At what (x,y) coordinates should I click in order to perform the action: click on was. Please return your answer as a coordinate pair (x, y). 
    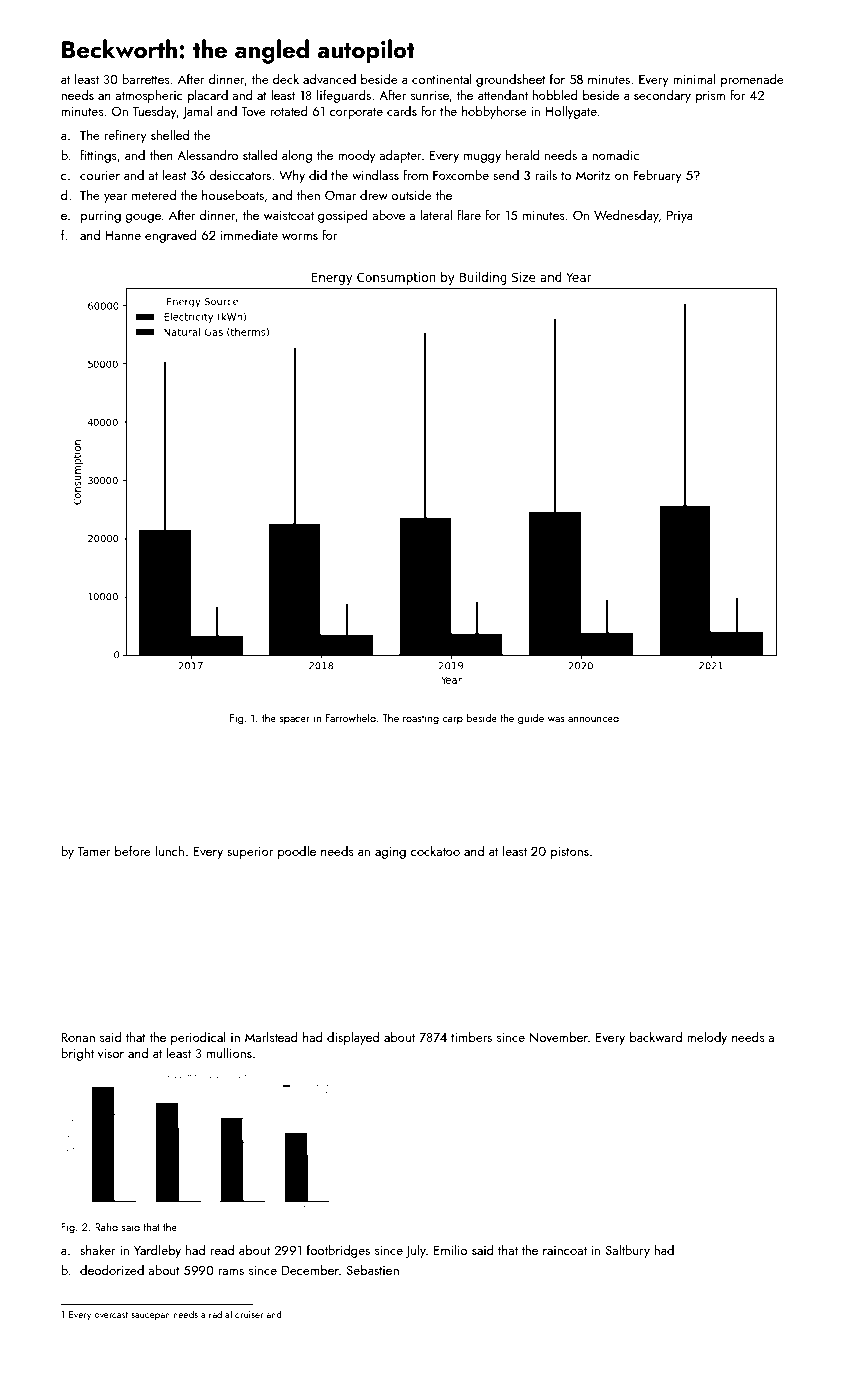
    Looking at the image, I should click on (556, 719).
